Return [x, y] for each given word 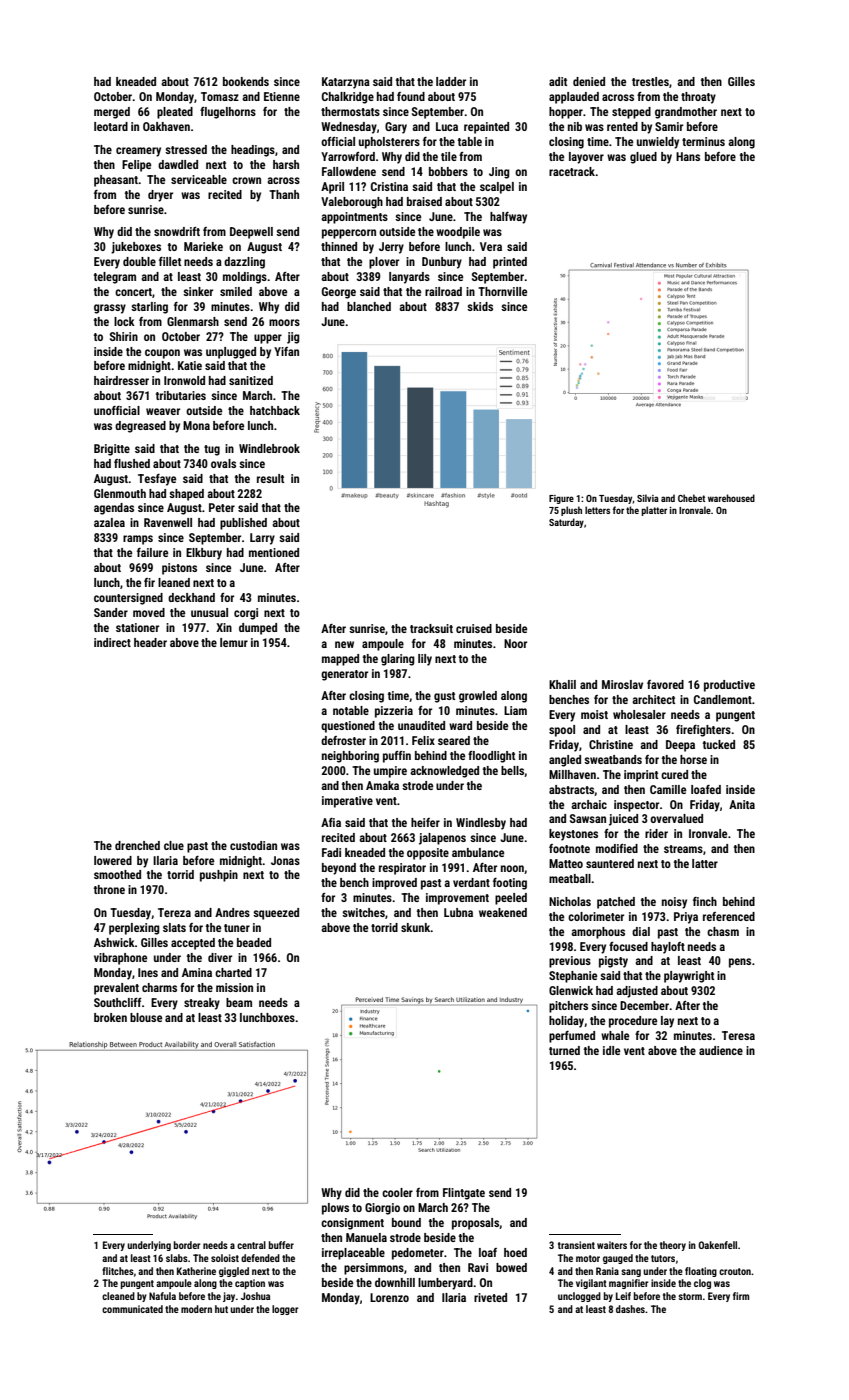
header [150, 642]
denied [589, 81]
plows [335, 1209]
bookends [246, 81]
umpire [390, 772]
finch [705, 901]
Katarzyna [346, 83]
